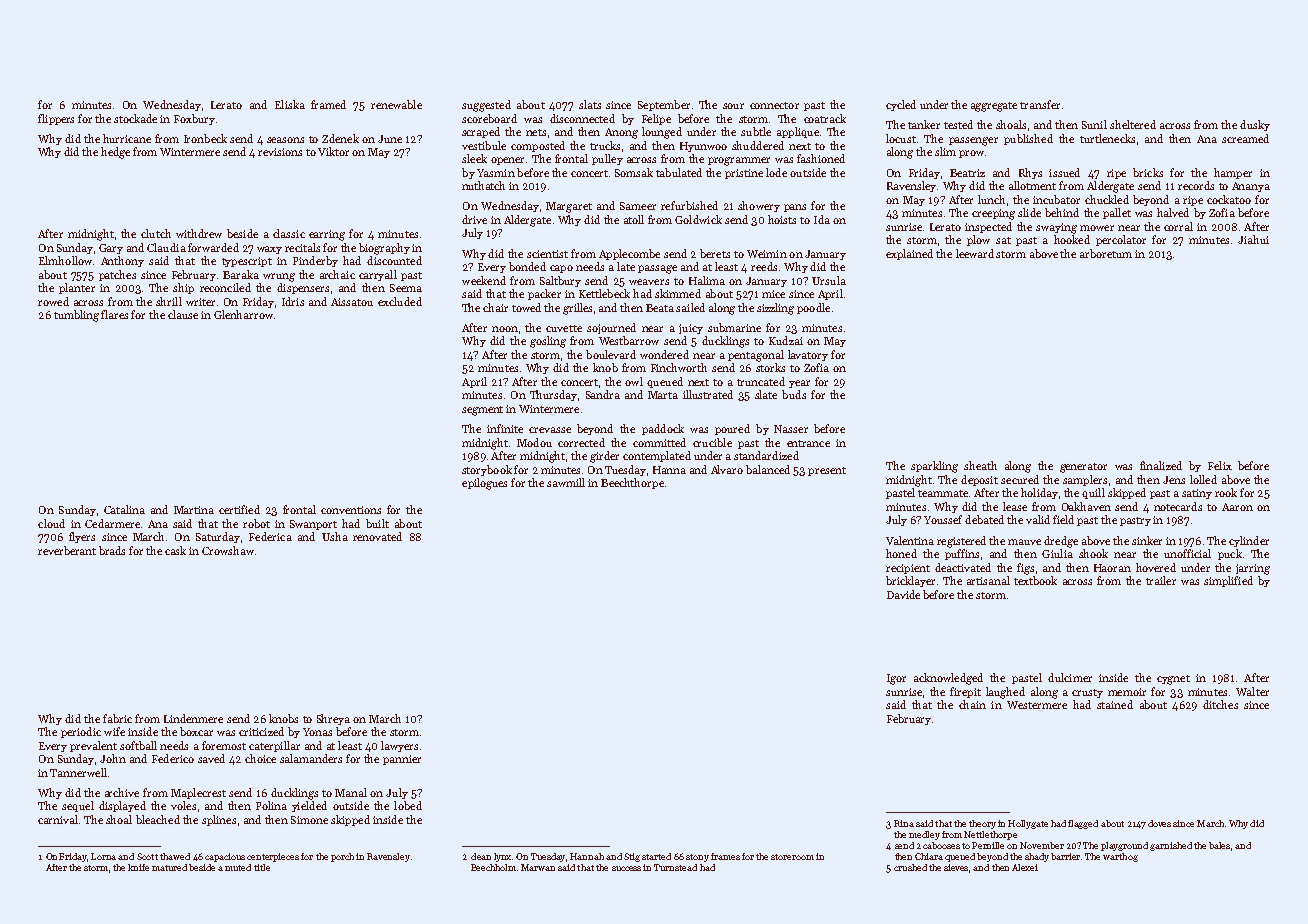 The height and width of the page is (924, 1308). Describe the element at coordinates (792, 857) in the page. I see `storeroom` at that location.
